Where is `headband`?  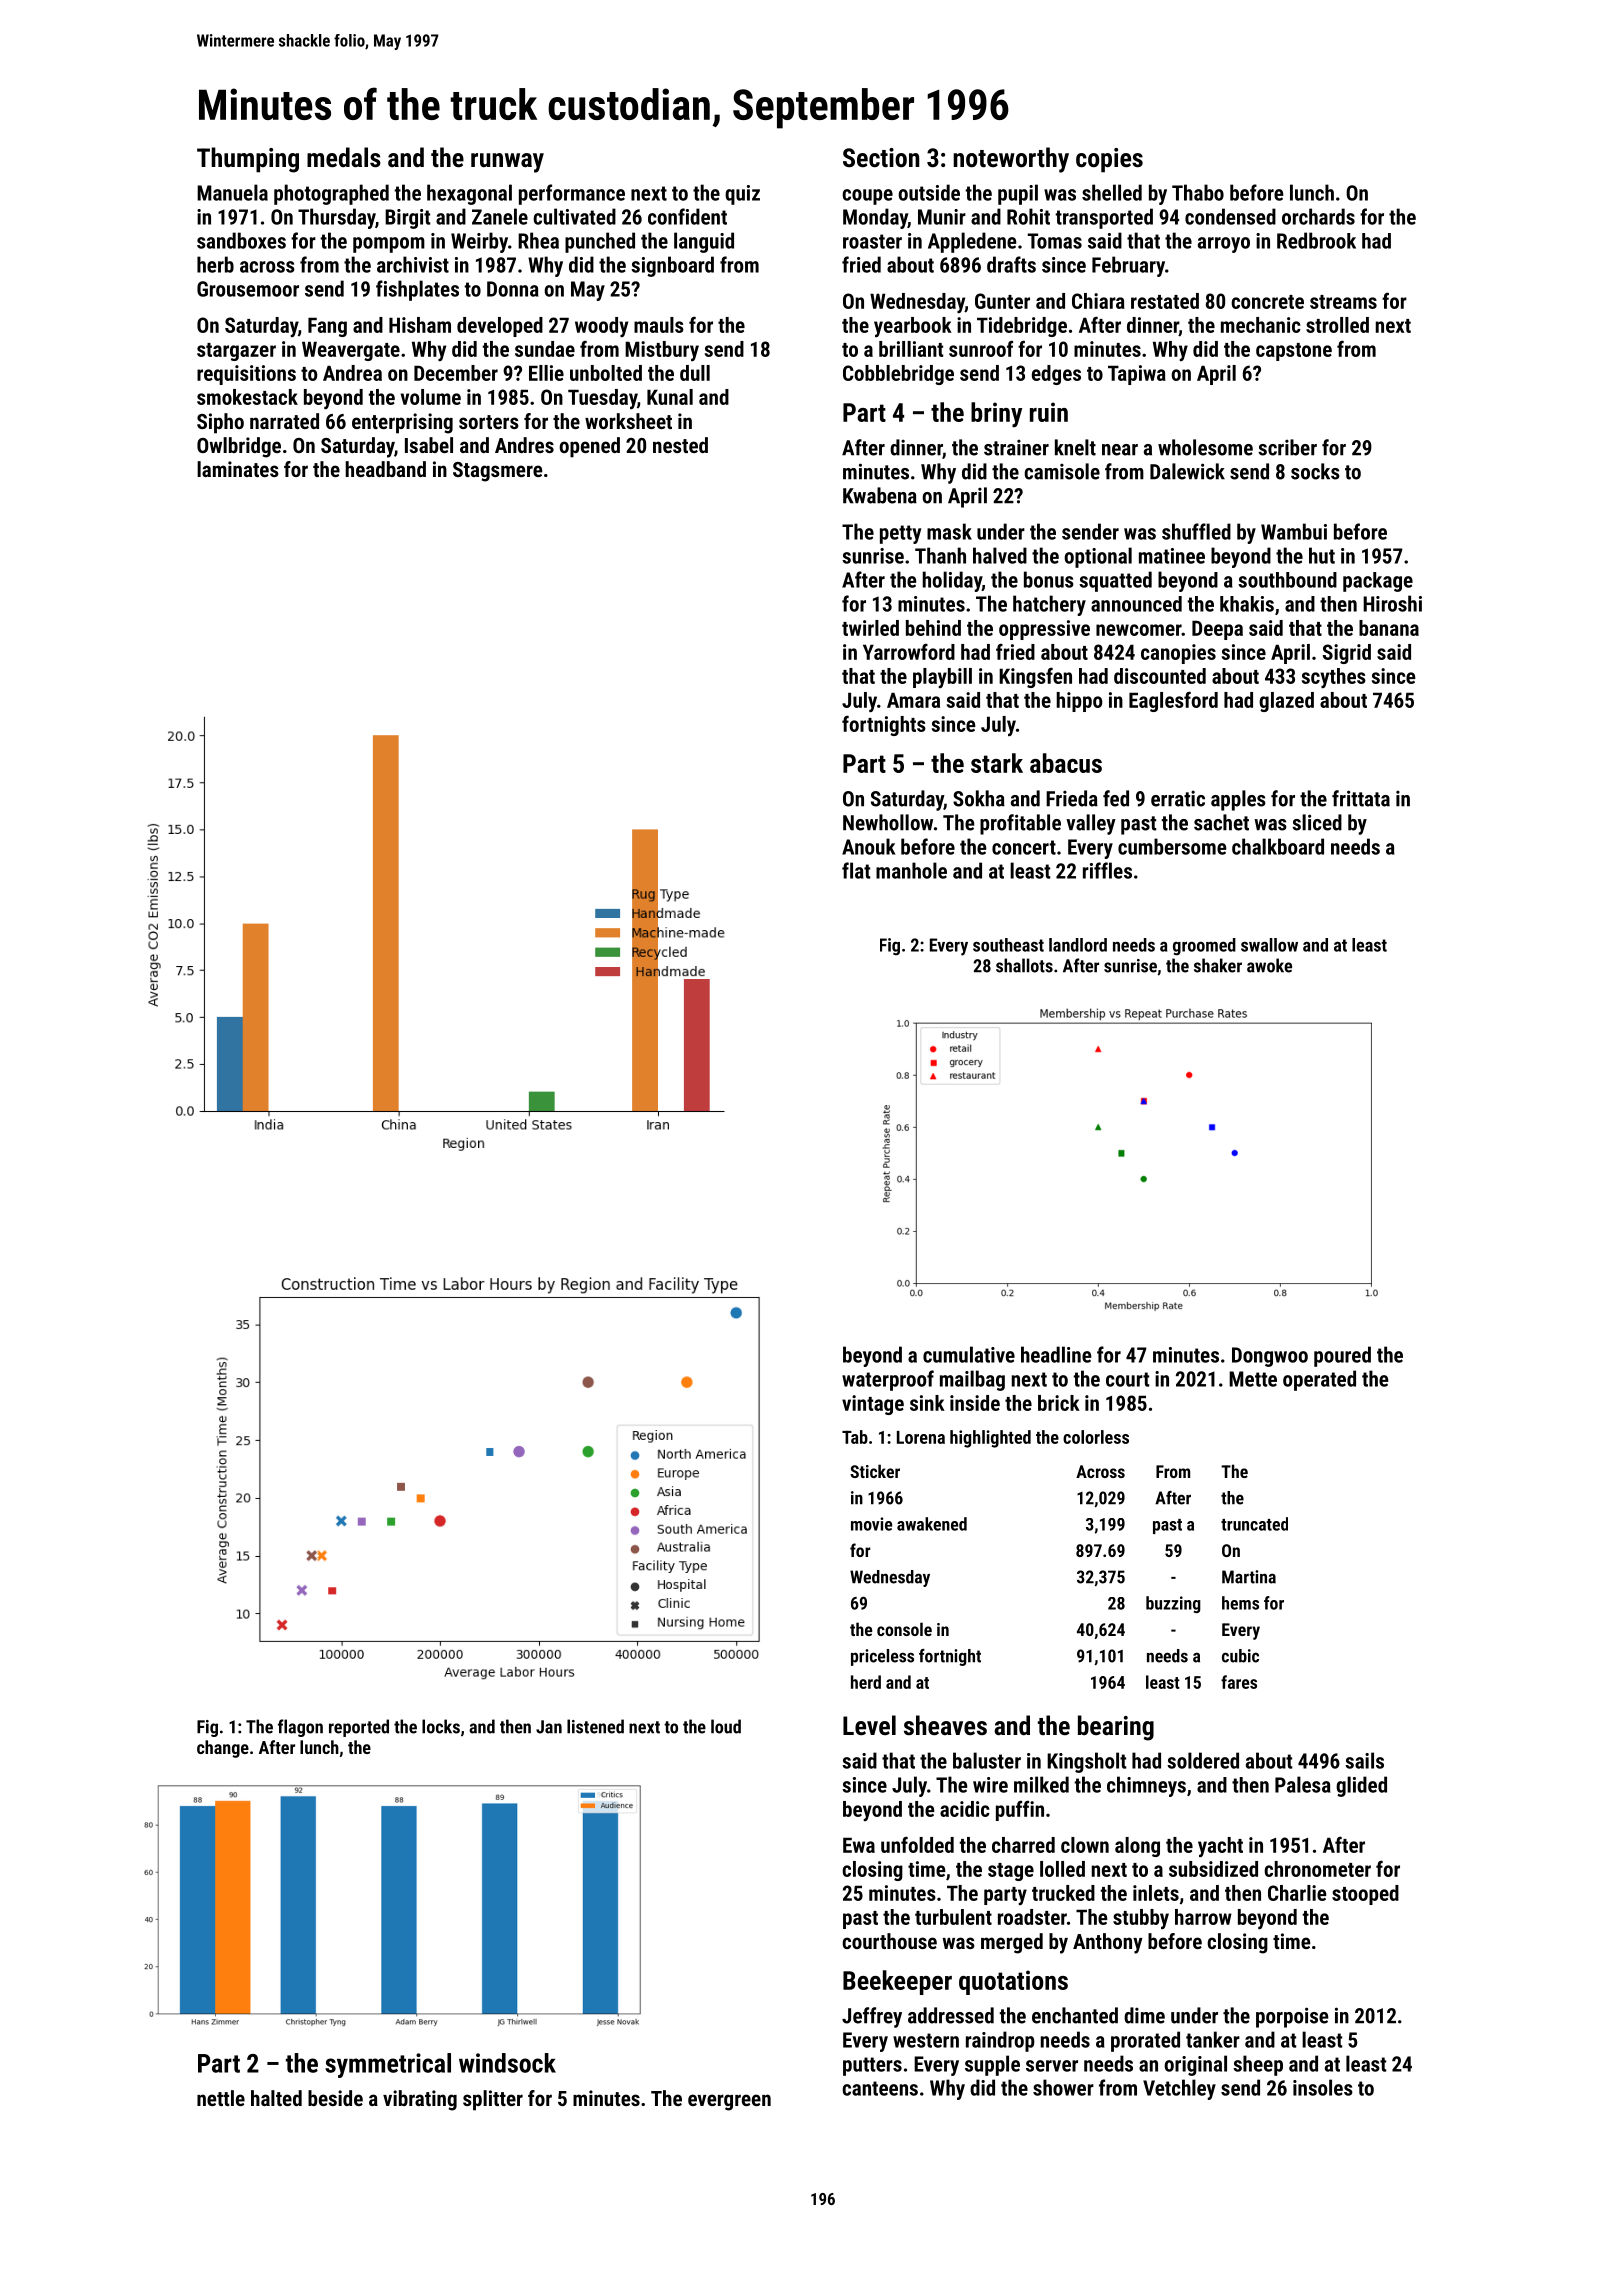
headband is located at coordinates (385, 469).
